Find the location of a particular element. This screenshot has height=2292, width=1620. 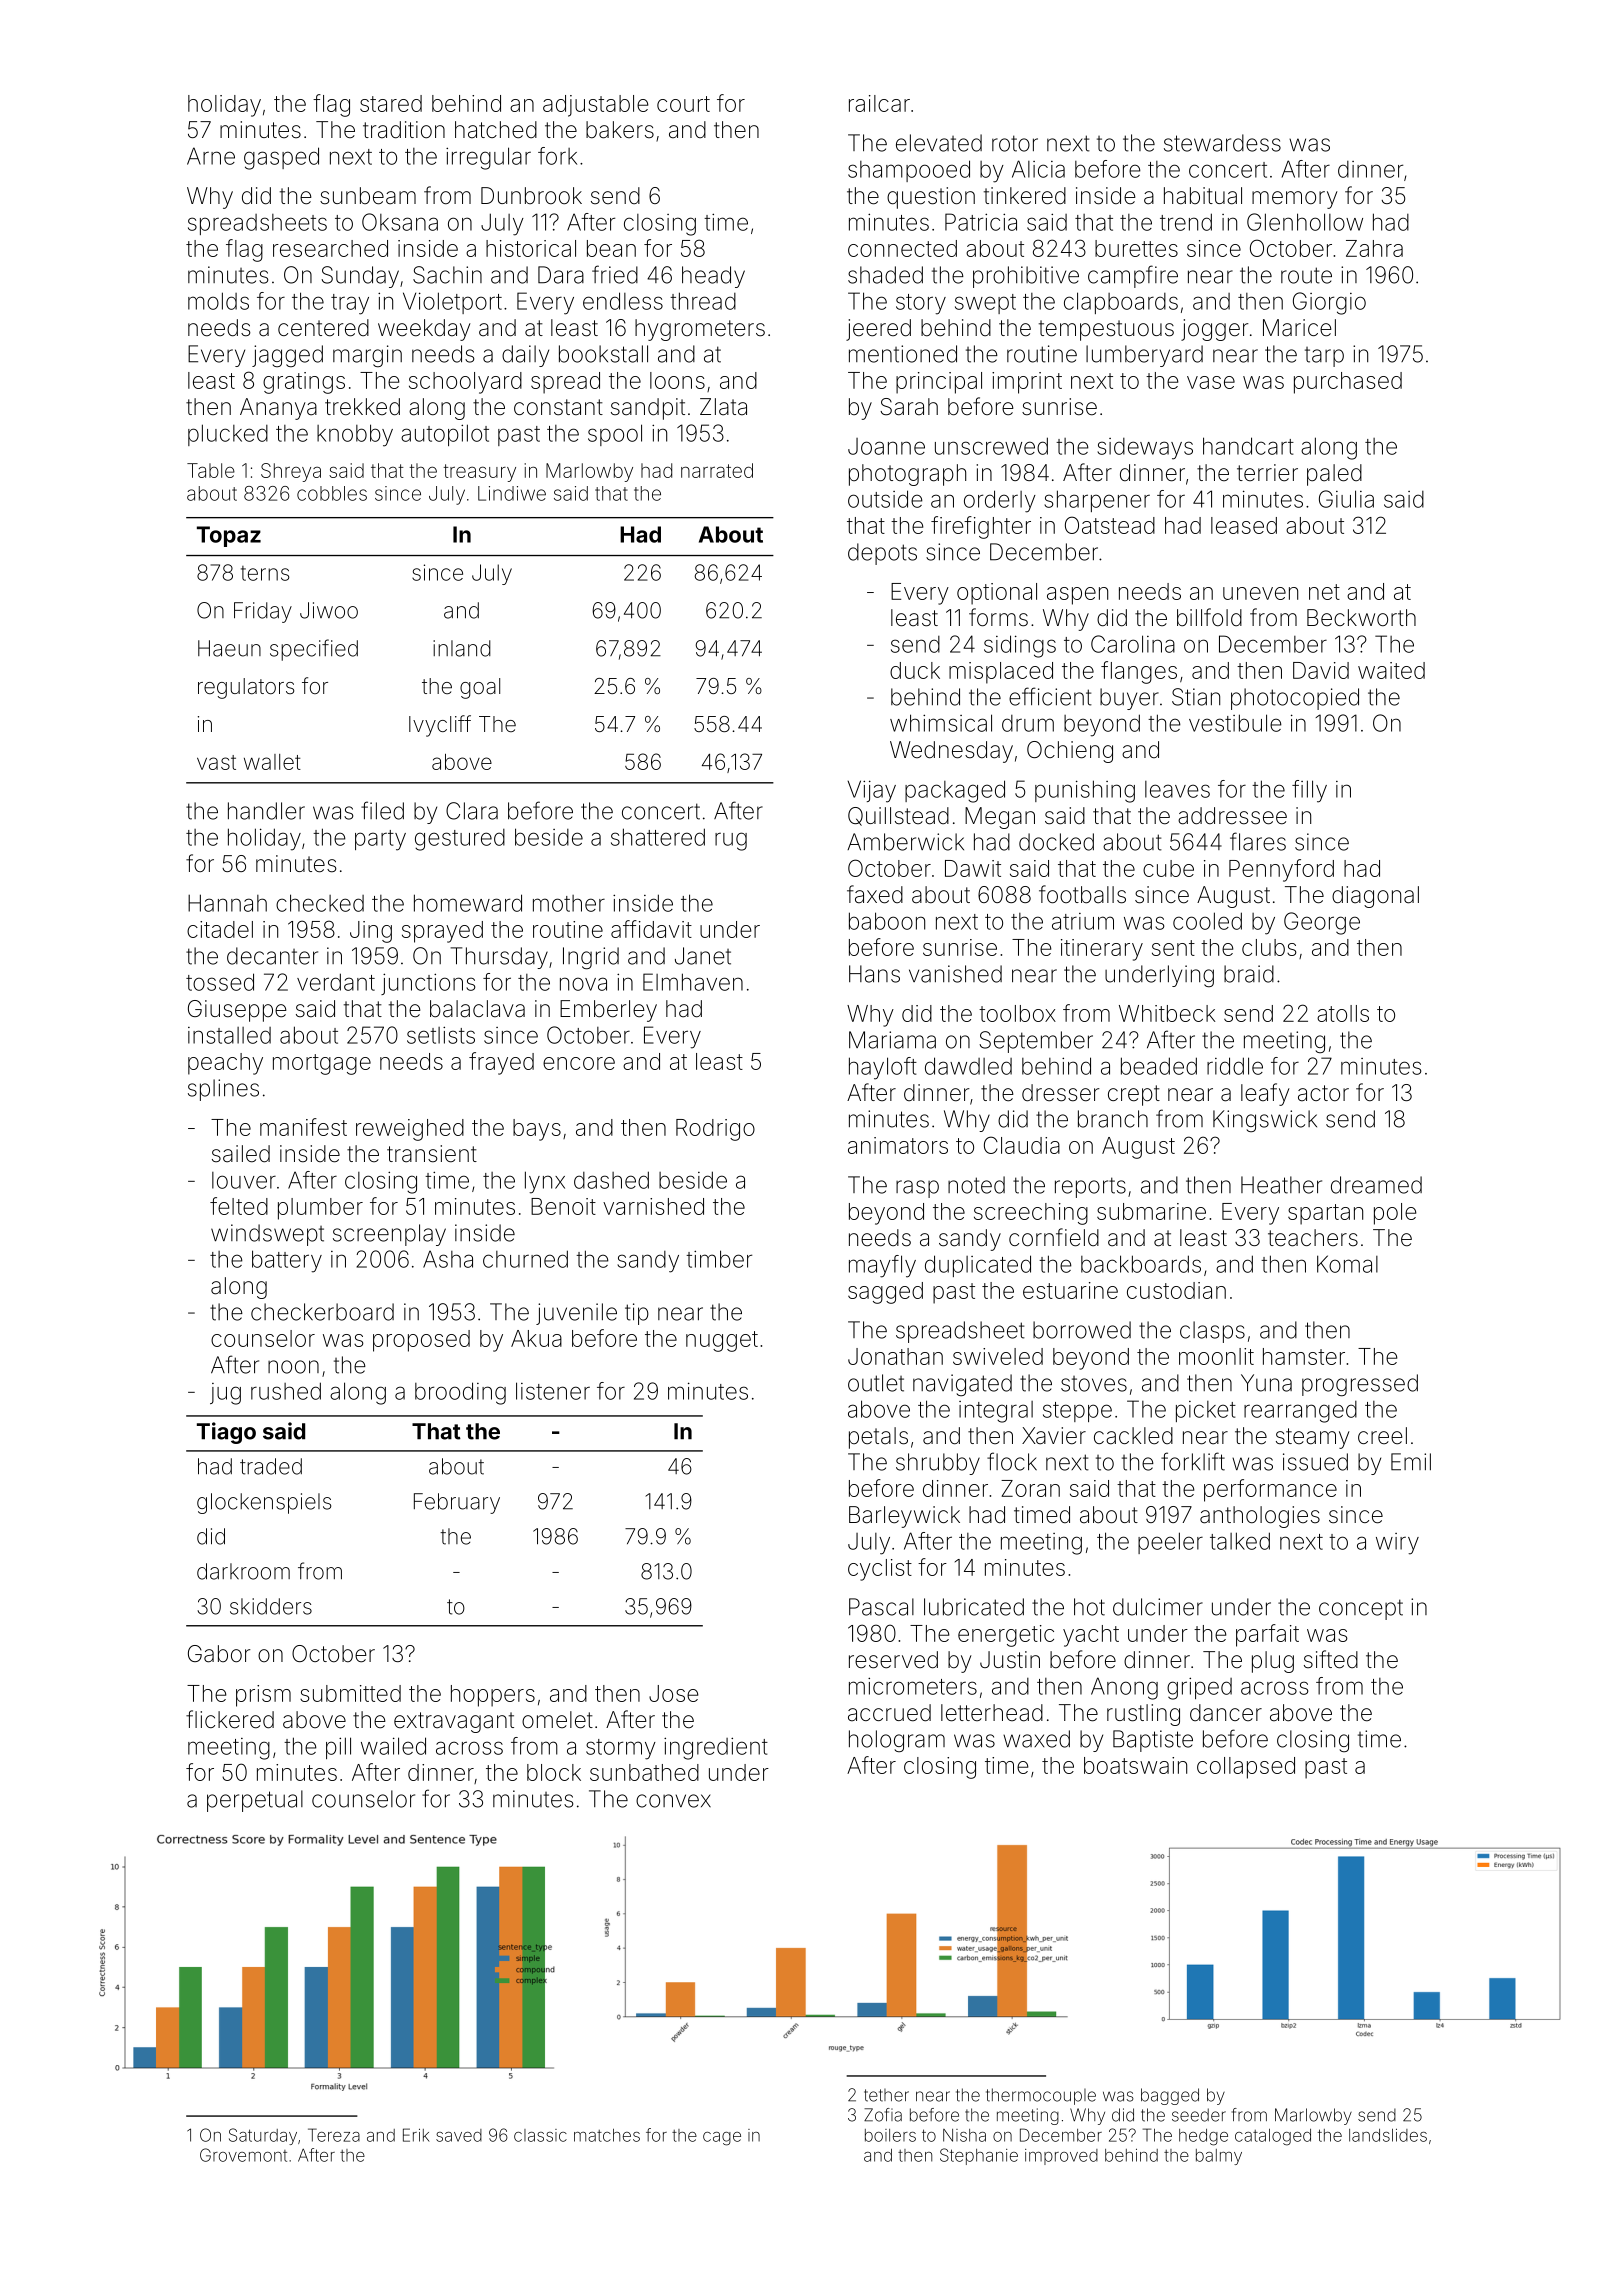

Violetport is located at coordinates (452, 303).
